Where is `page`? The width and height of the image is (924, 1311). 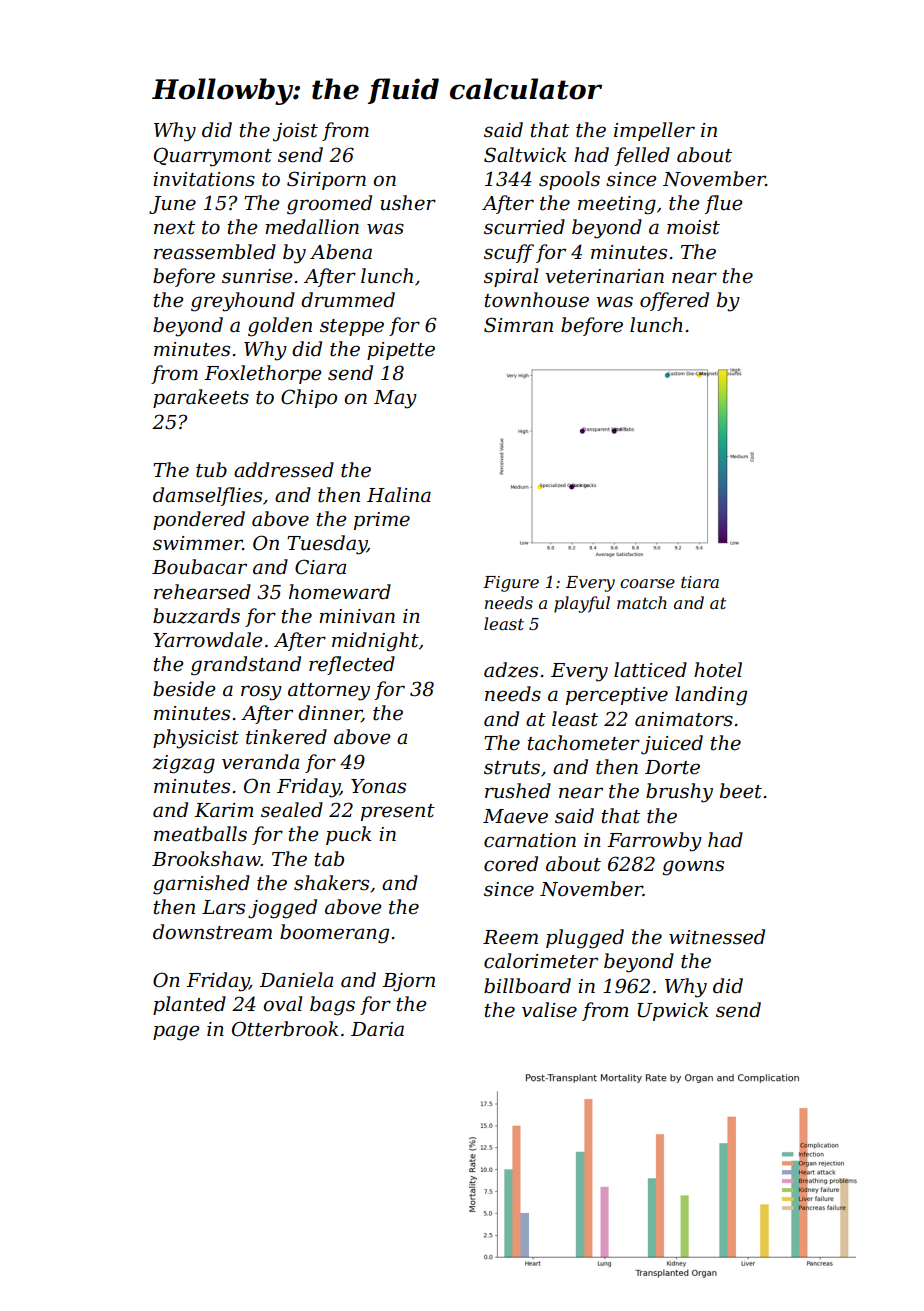 page is located at coordinates (176, 1033).
